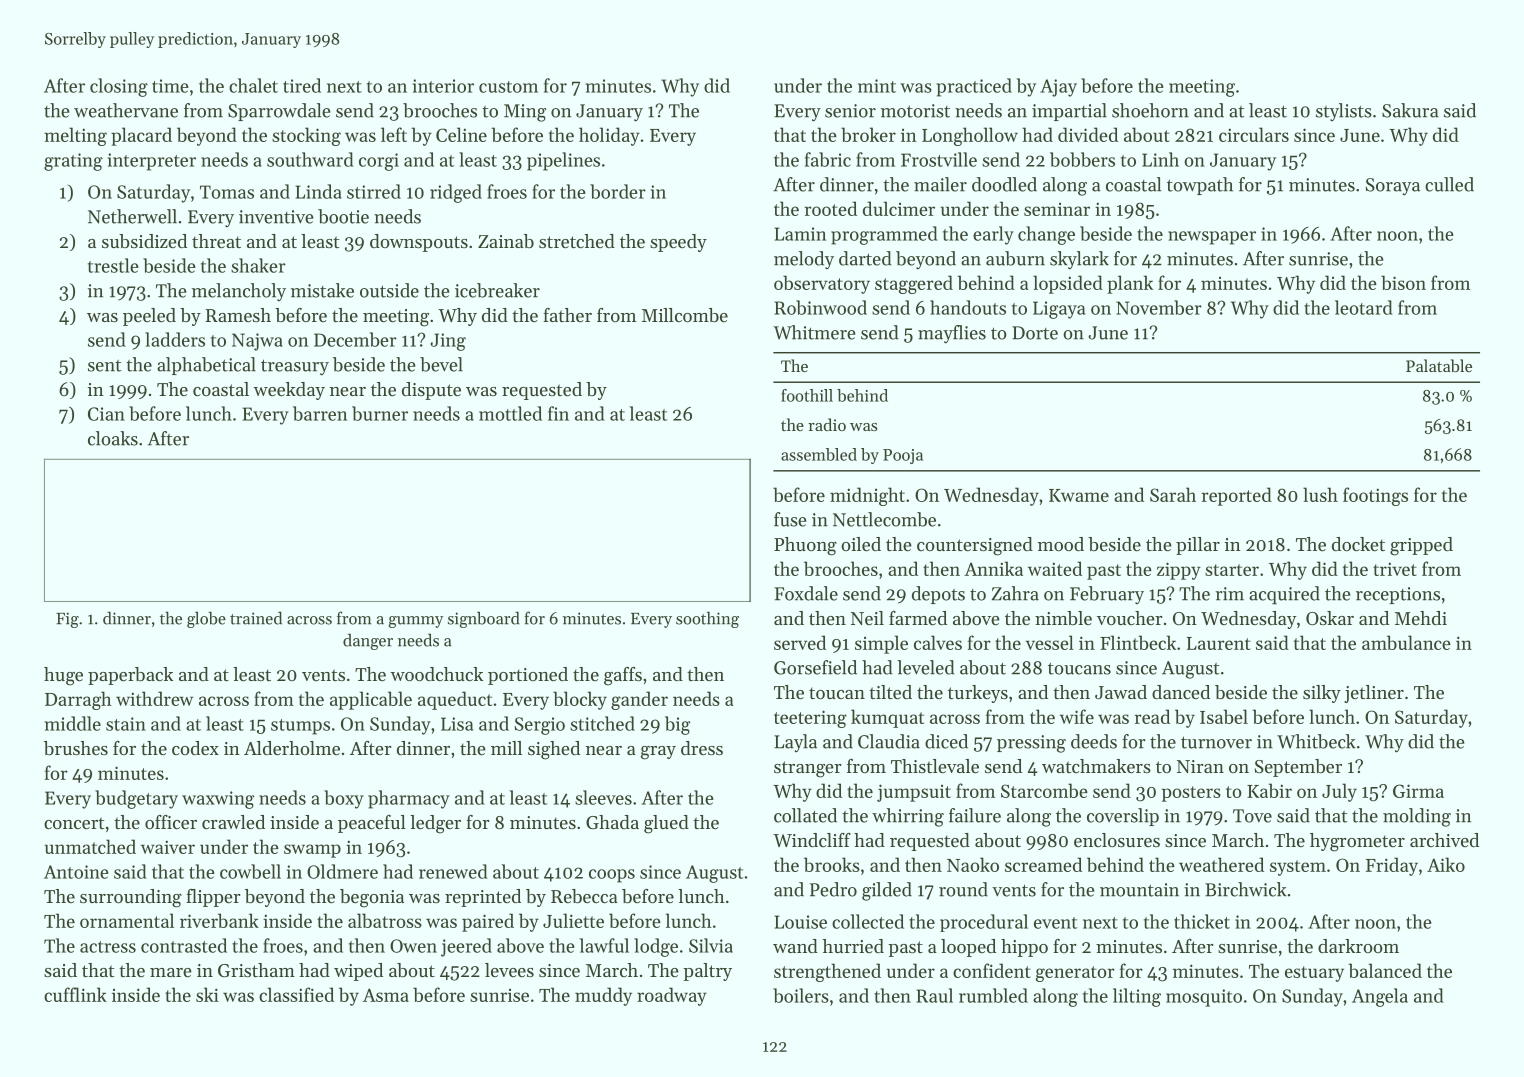  I want to click on closing, so click(119, 87).
